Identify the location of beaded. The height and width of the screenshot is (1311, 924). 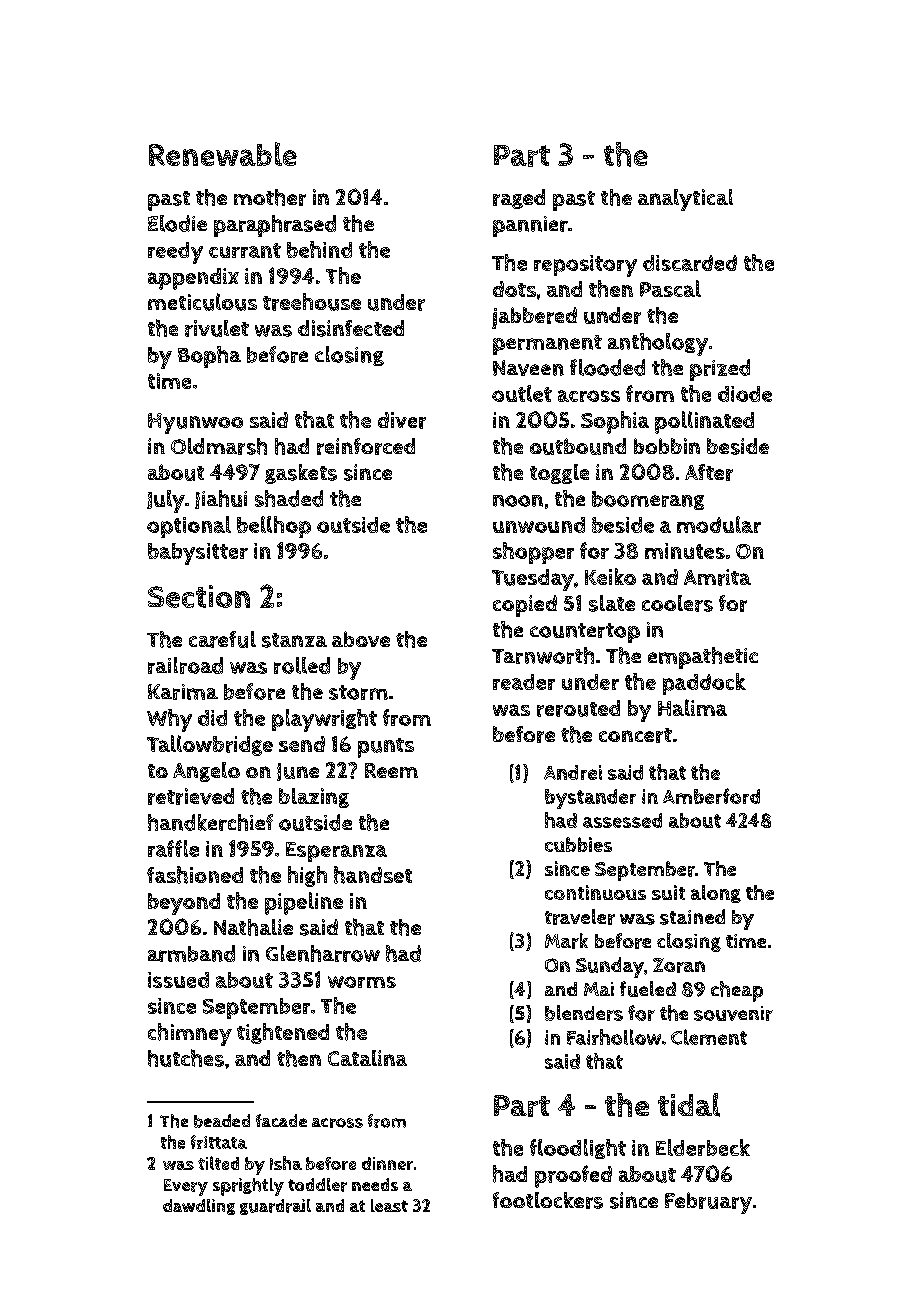
(222, 1121).
